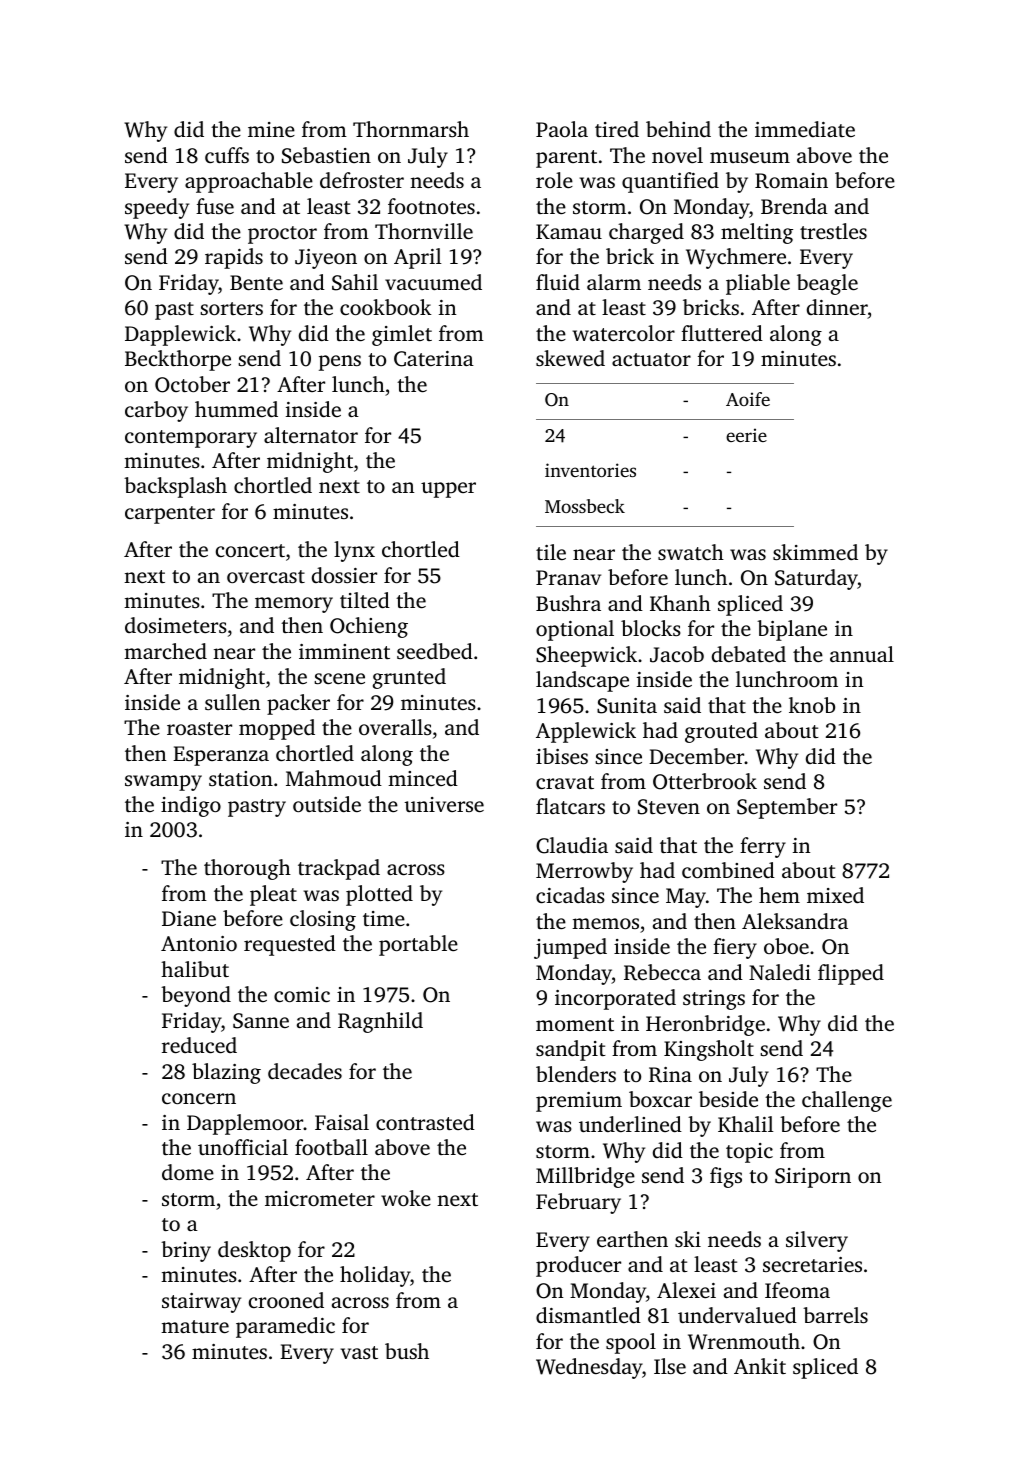 Image resolution: width=1023 pixels, height=1482 pixels. What do you see at coordinates (448, 490) in the page?
I see `upper` at bounding box center [448, 490].
